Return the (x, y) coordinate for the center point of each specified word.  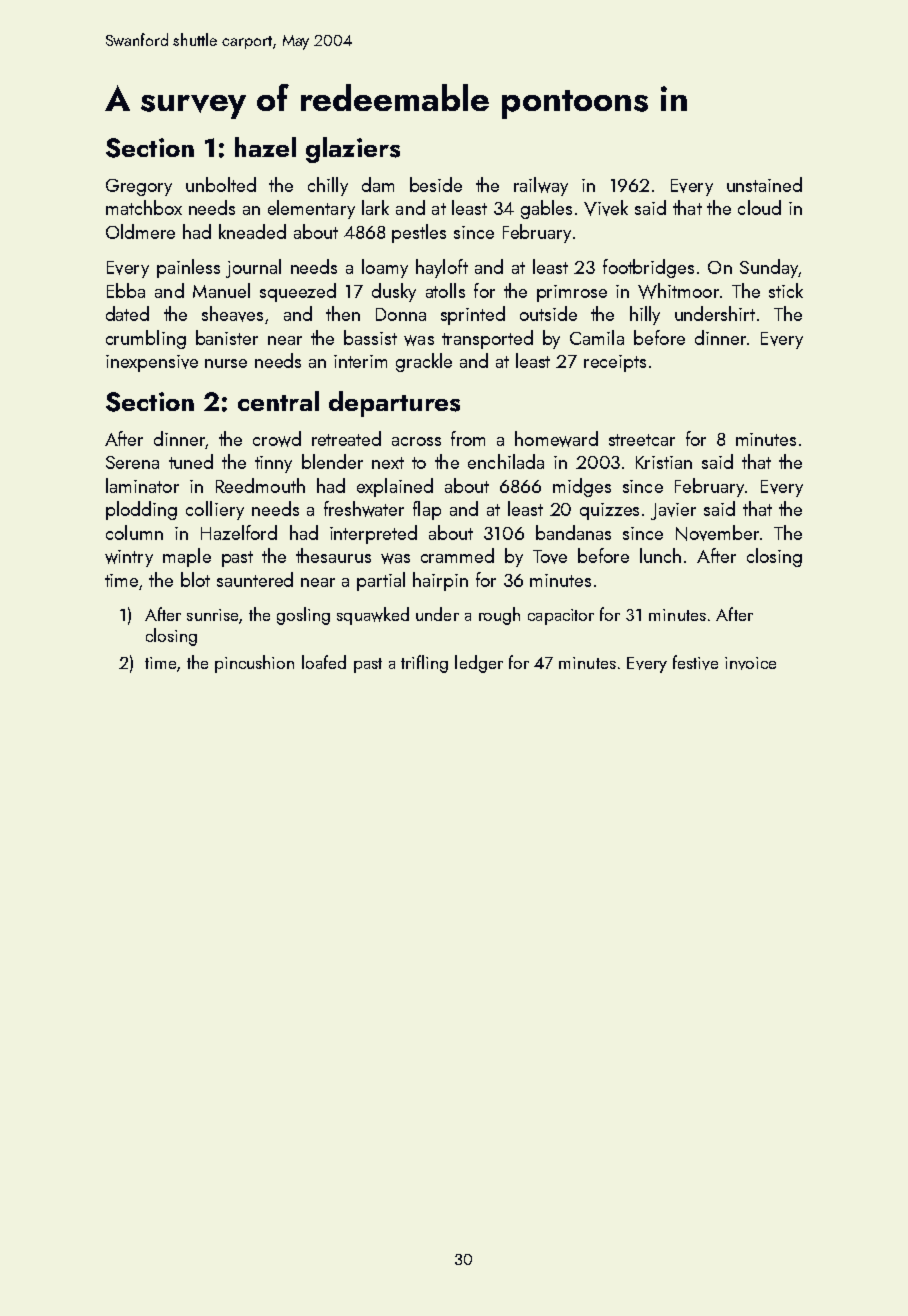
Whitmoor (678, 291)
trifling (424, 664)
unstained (764, 184)
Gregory (139, 187)
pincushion (254, 664)
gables (546, 209)
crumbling (146, 339)
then (343, 313)
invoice (750, 663)
